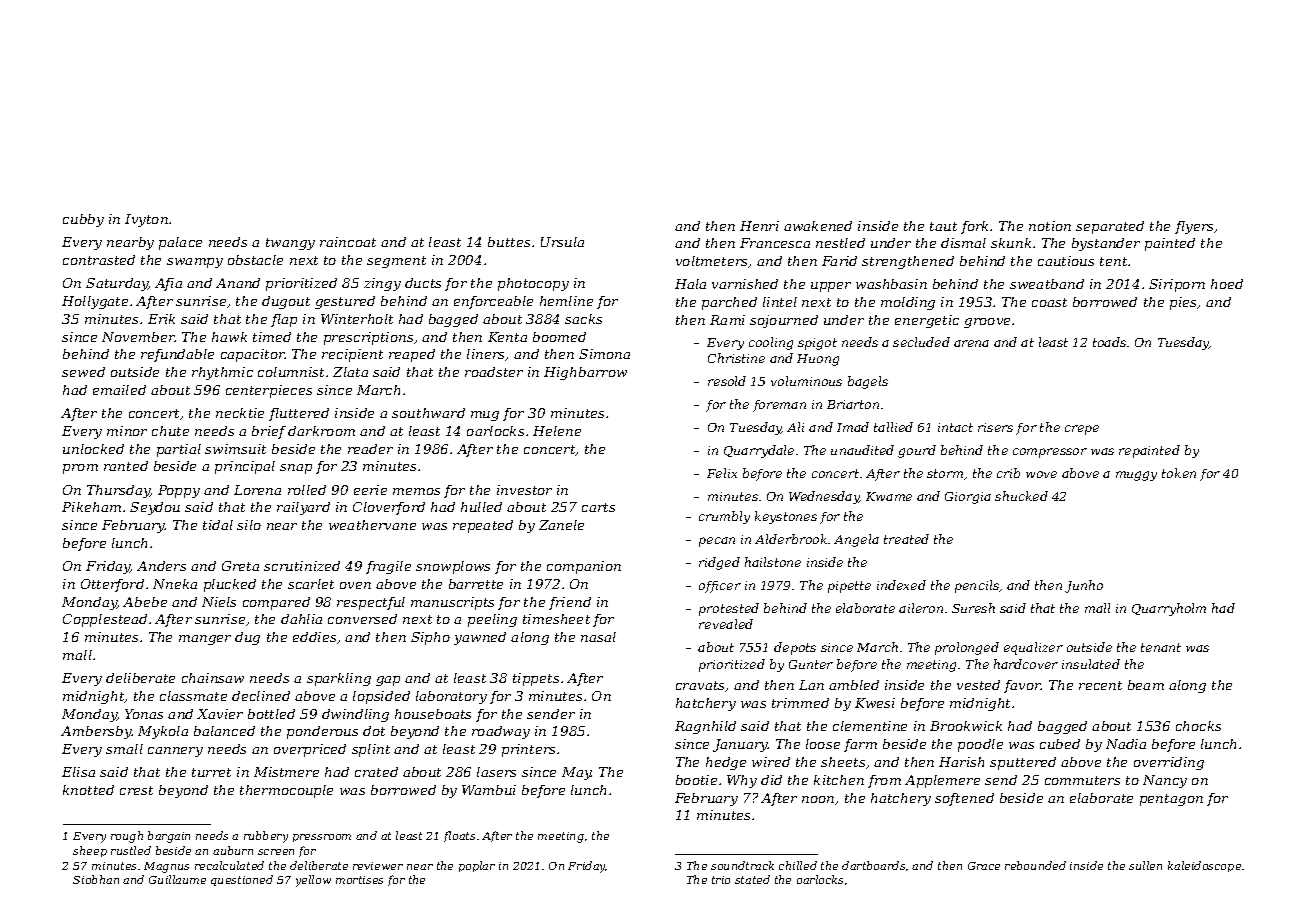 This screenshot has height=924, width=1308. What do you see at coordinates (868, 382) in the screenshot?
I see `bagels` at bounding box center [868, 382].
